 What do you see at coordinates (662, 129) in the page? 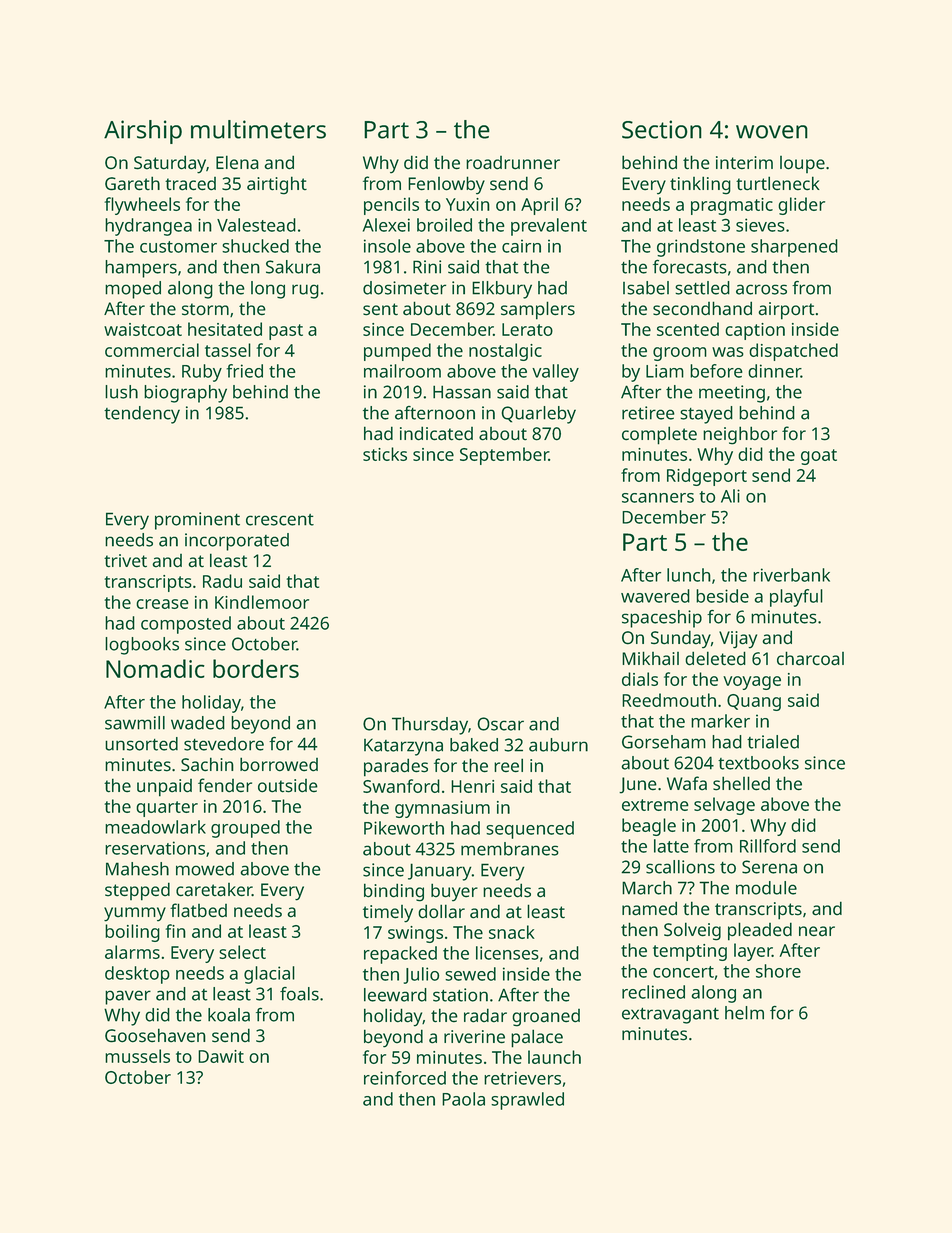
I see `Section` at bounding box center [662, 129].
